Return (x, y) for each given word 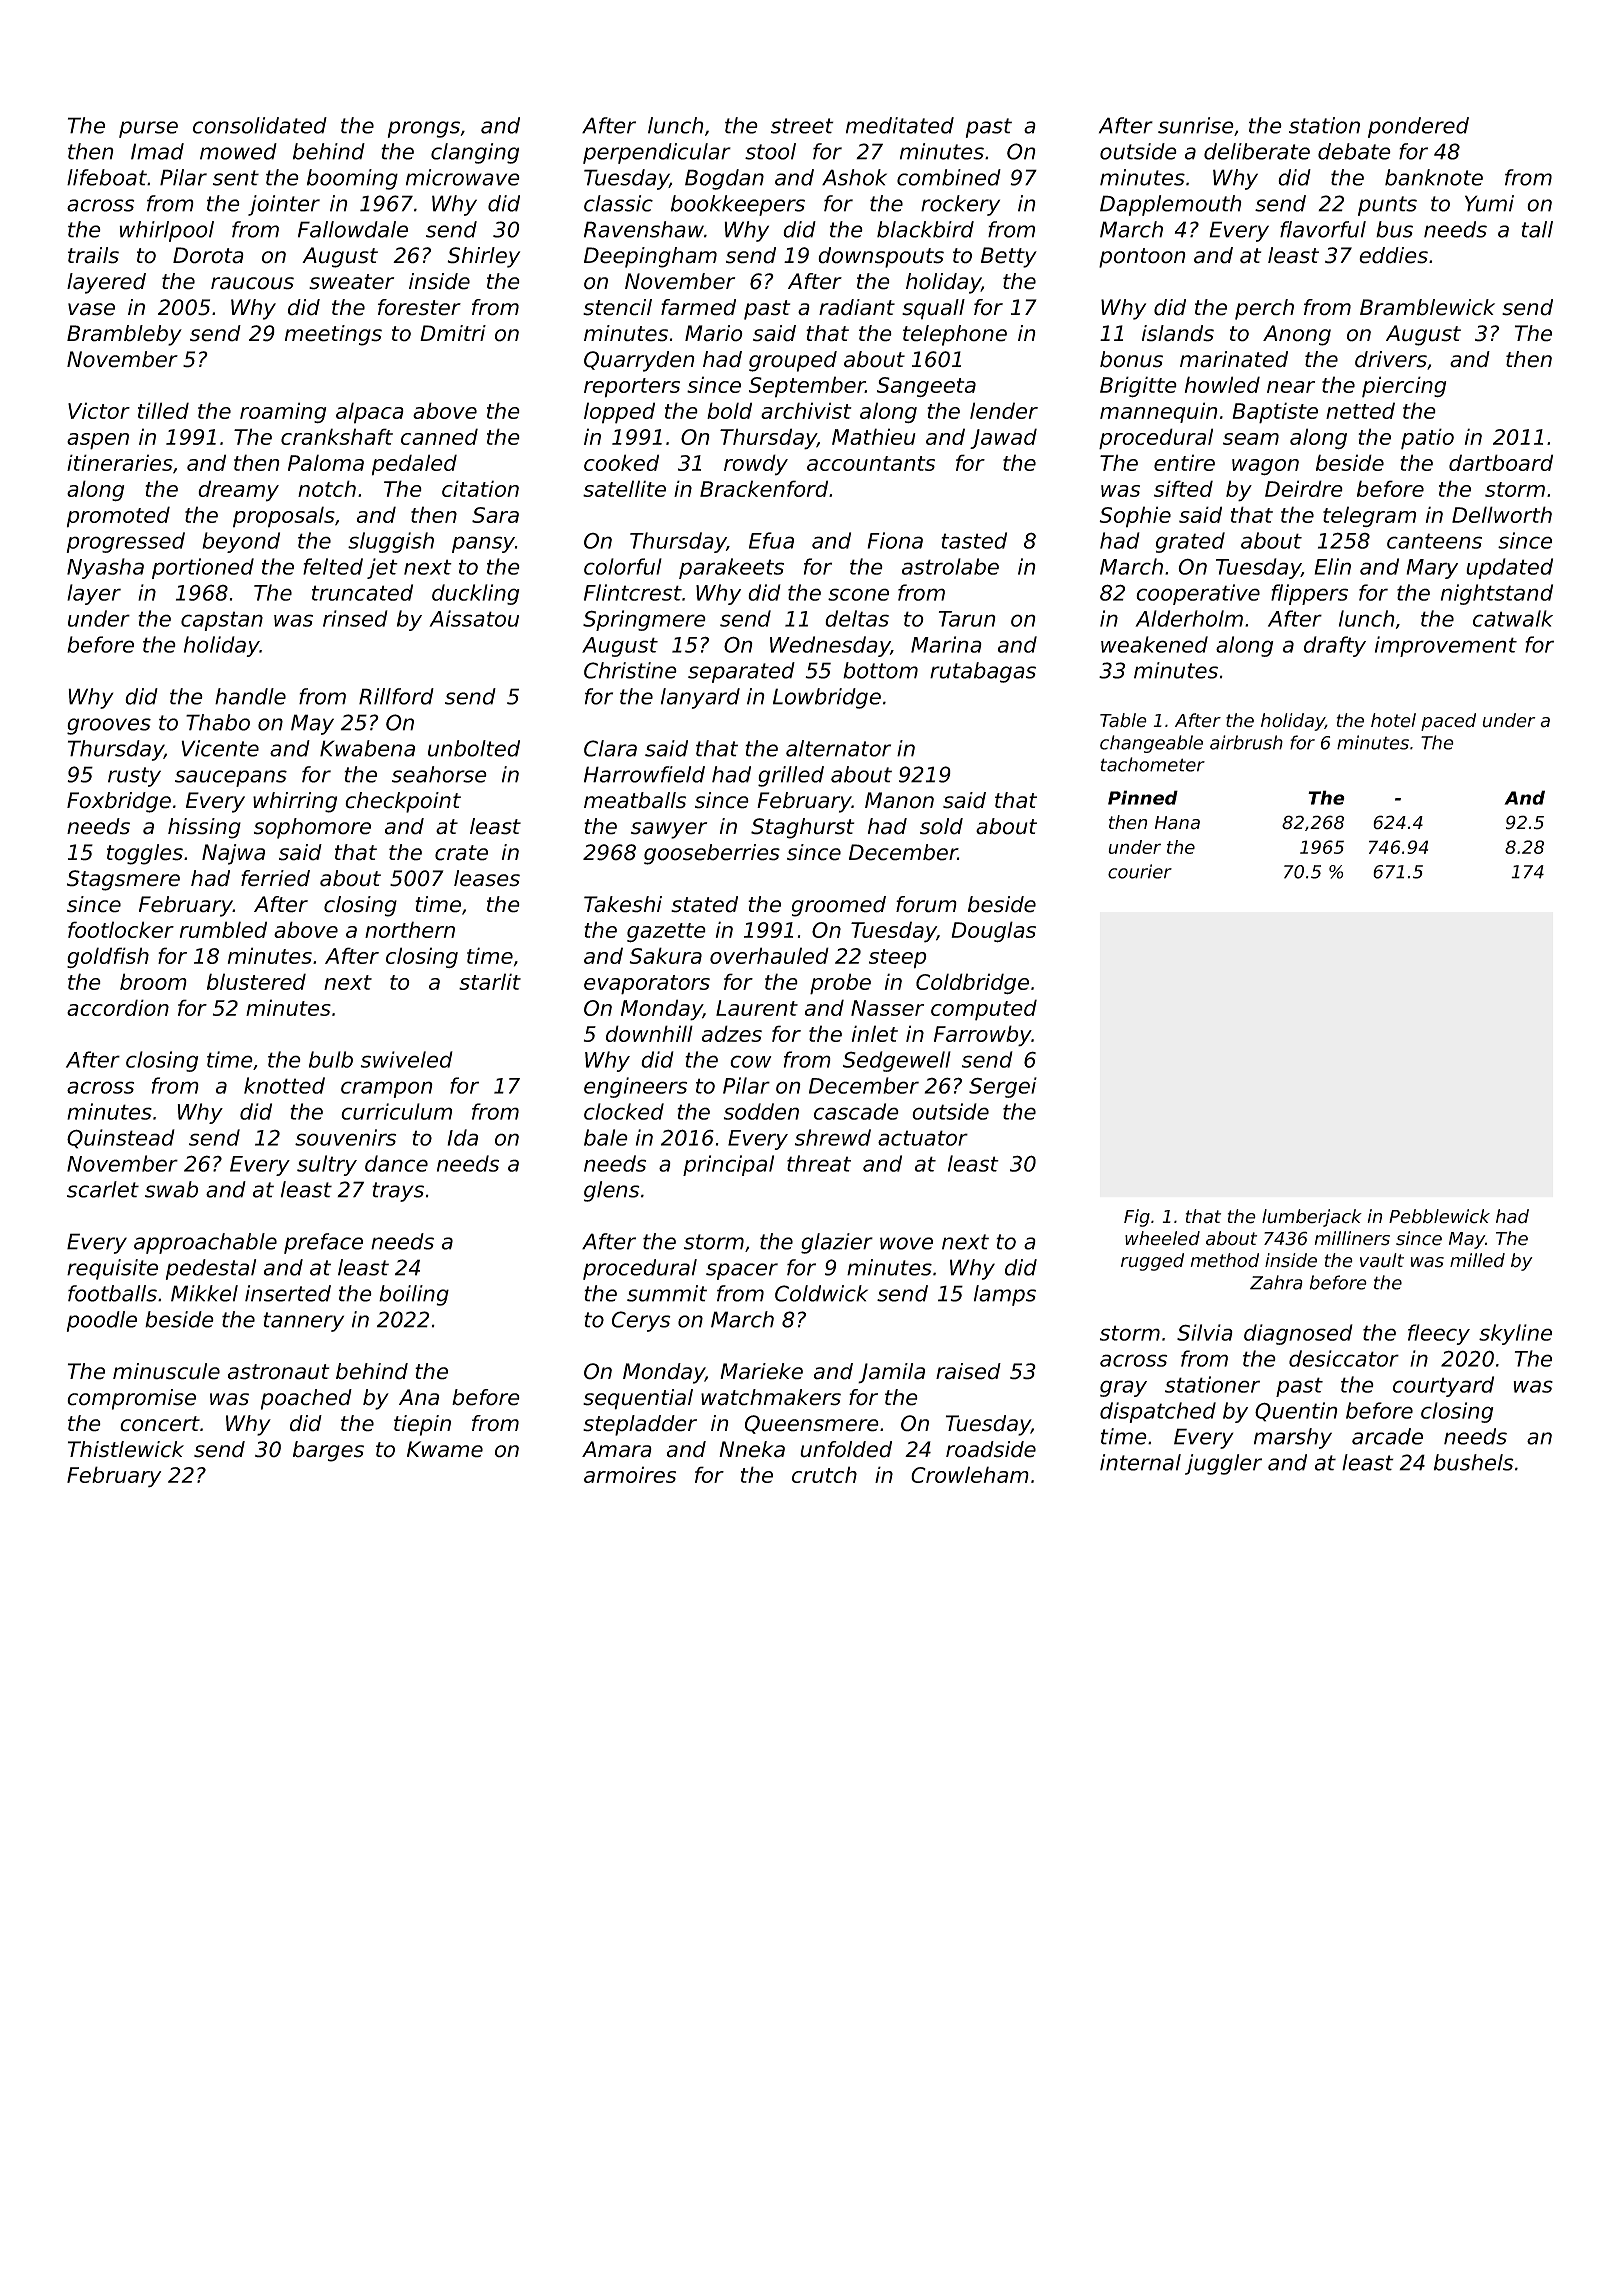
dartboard (1501, 462)
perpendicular (657, 153)
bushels (1474, 1462)
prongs (424, 129)
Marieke (761, 1371)
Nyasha (105, 568)
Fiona (895, 540)
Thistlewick (126, 1449)
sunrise (1196, 125)
